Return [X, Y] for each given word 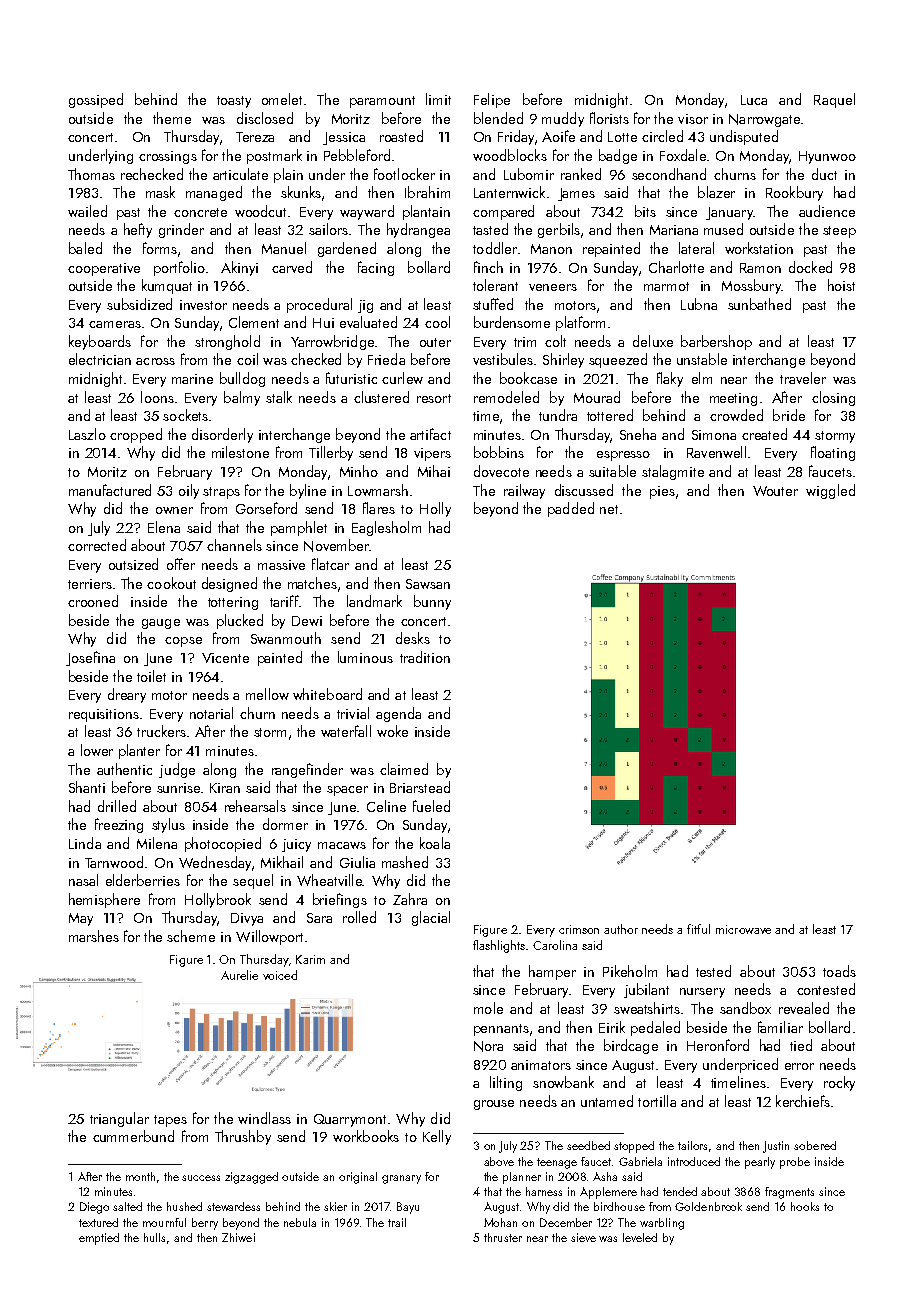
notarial [211, 713]
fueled [431, 806]
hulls [154, 1237]
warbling [662, 1224]
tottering [233, 603]
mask [160, 192]
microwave [743, 929]
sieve [583, 1237]
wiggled [830, 491]
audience [827, 211]
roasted [401, 136]
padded [571, 509]
